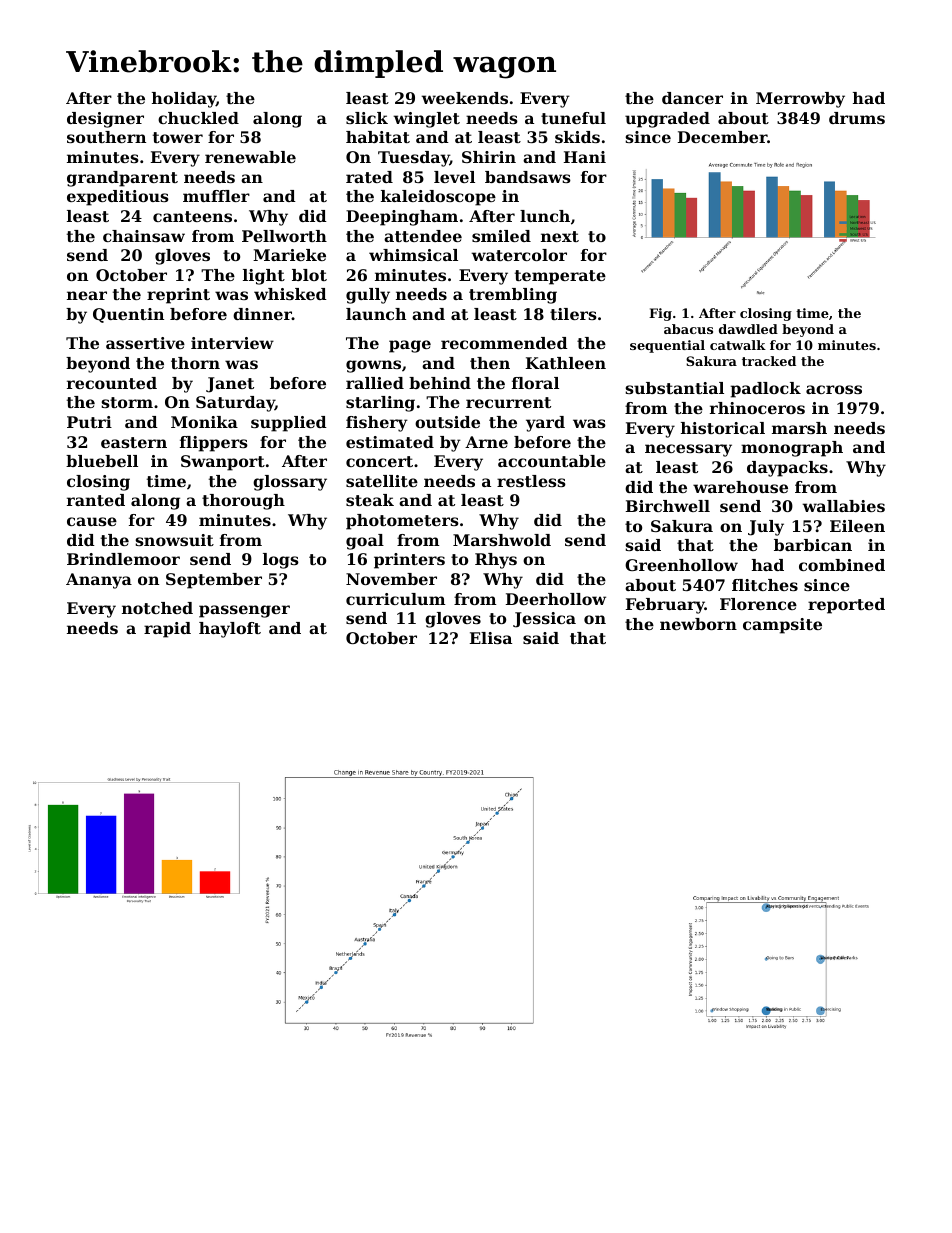 The width and height of the image is (952, 1233). What do you see at coordinates (204, 422) in the image?
I see `Monika` at bounding box center [204, 422].
